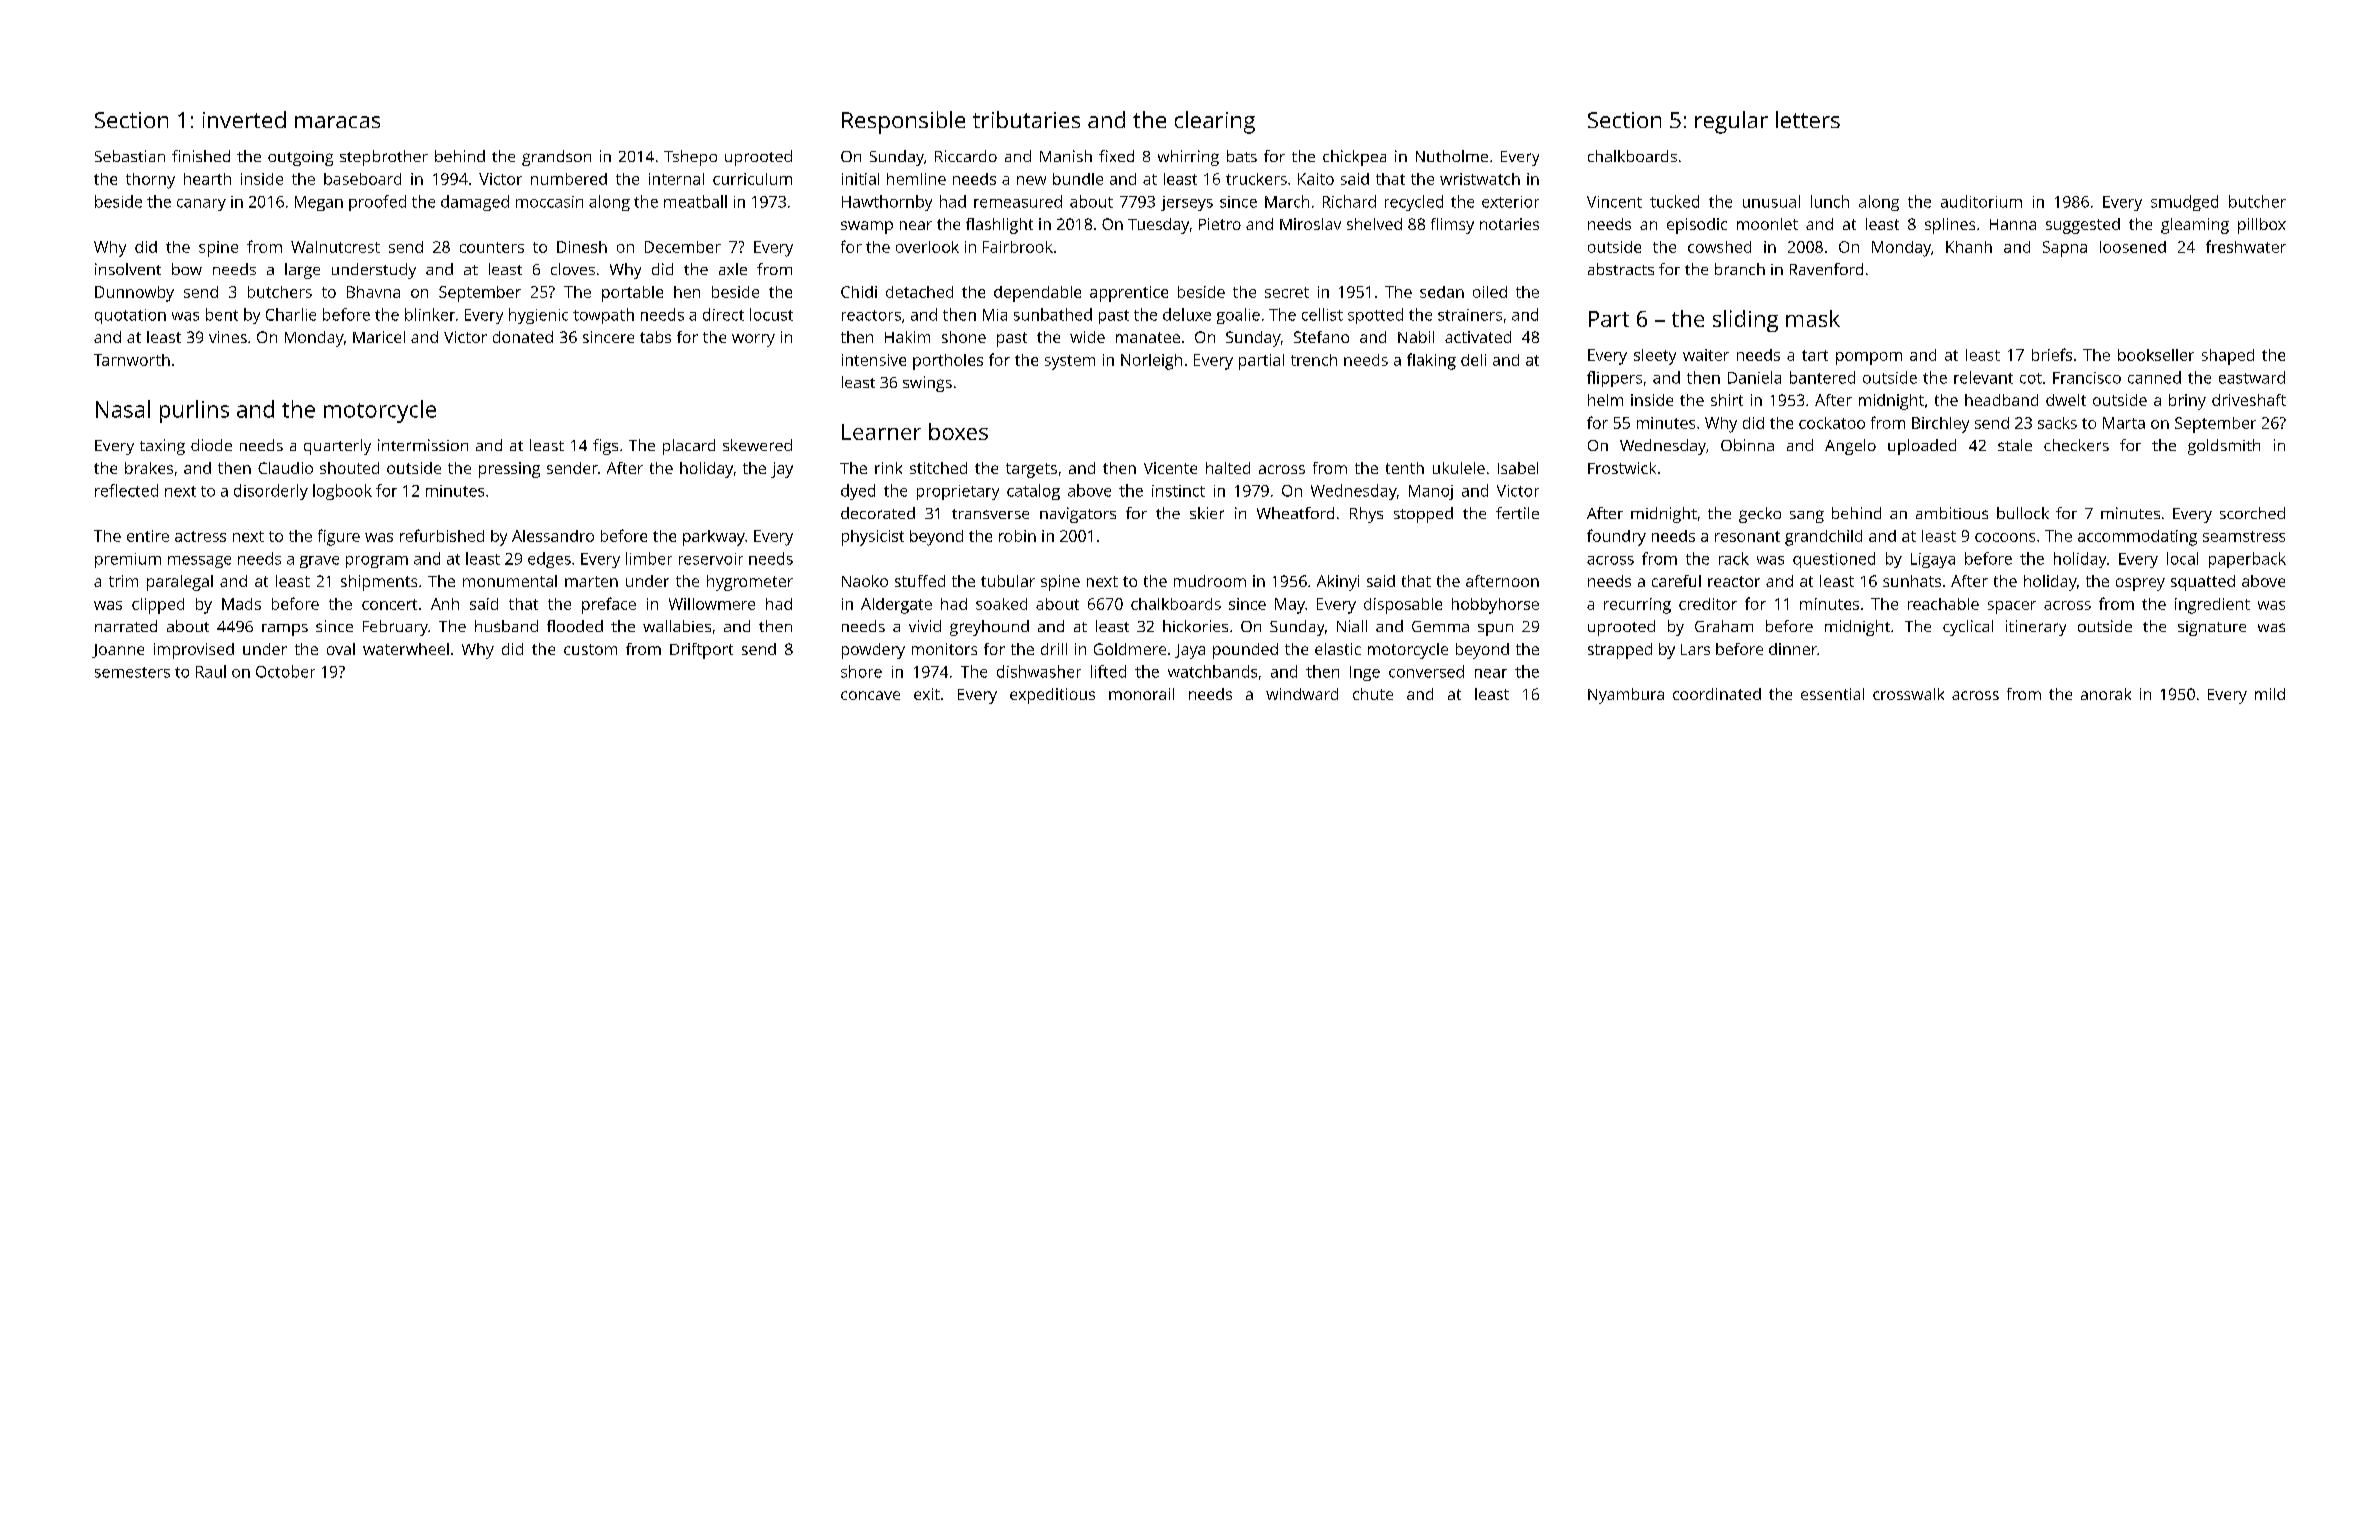 This screenshot has width=2380, height=1540. Describe the element at coordinates (1018, 247) in the screenshot. I see `Fairbrook` at that location.
